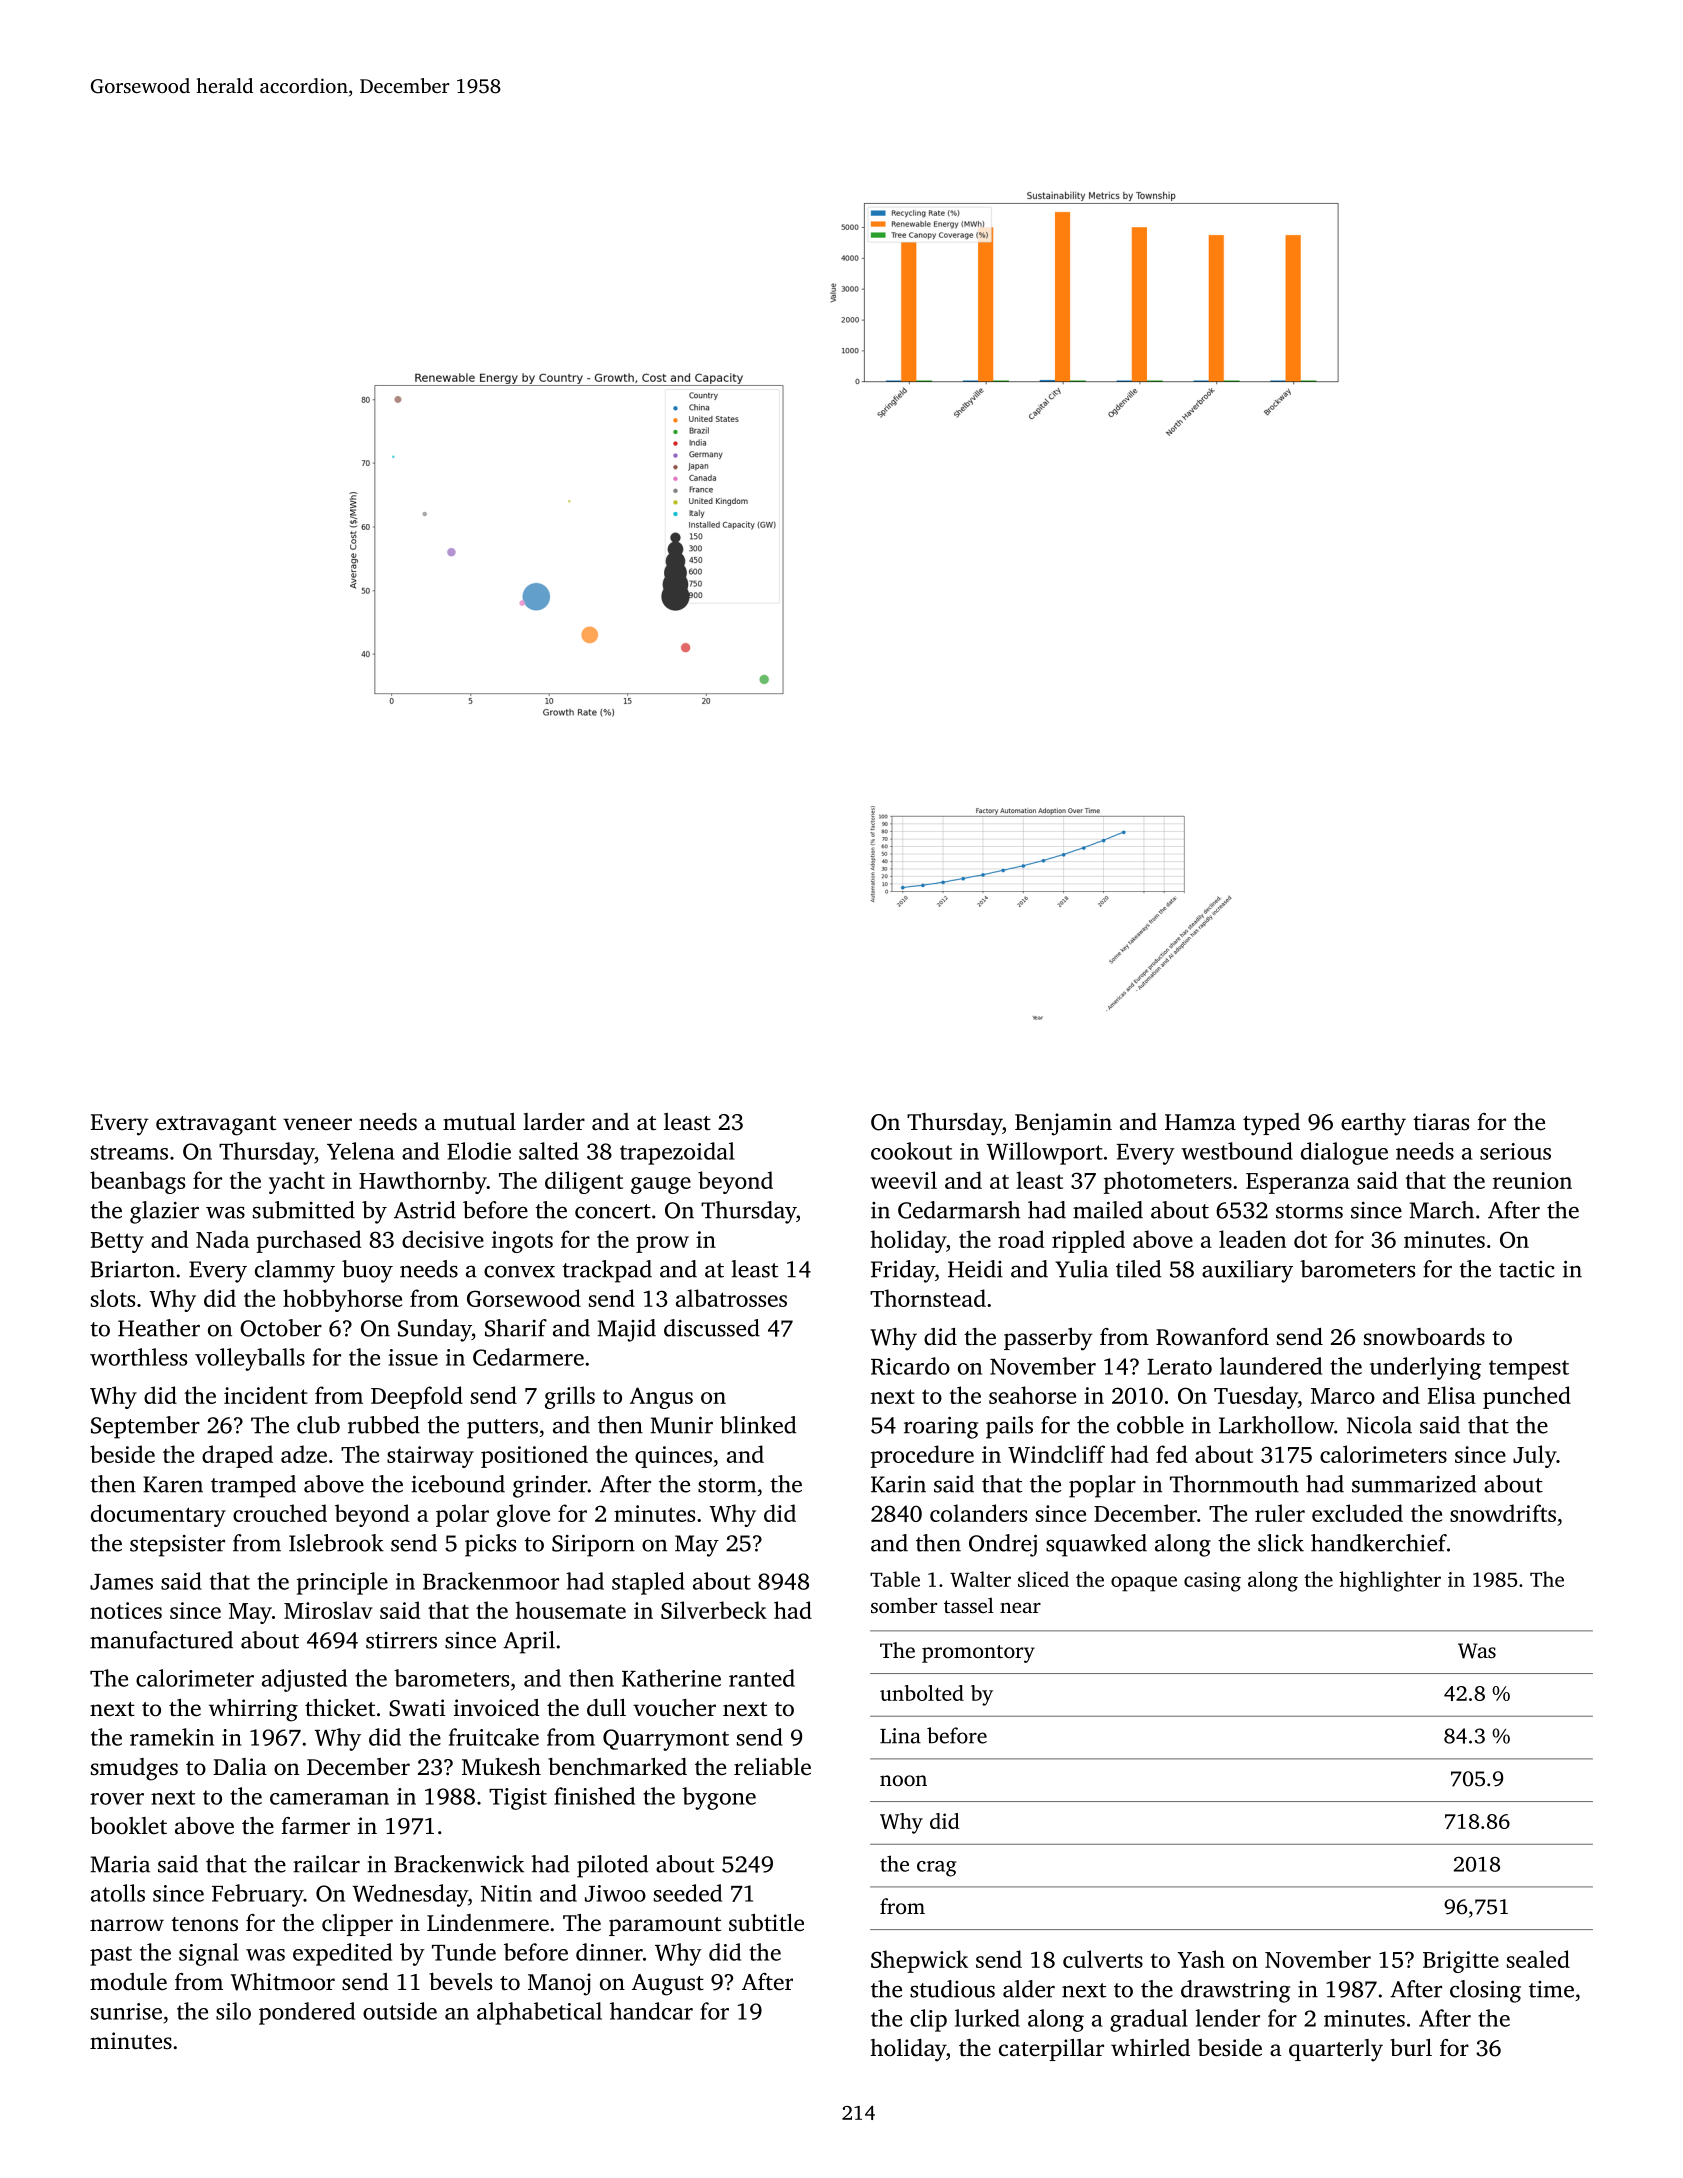  Describe the element at coordinates (317, 1124) in the screenshot. I see `veneer` at that location.
